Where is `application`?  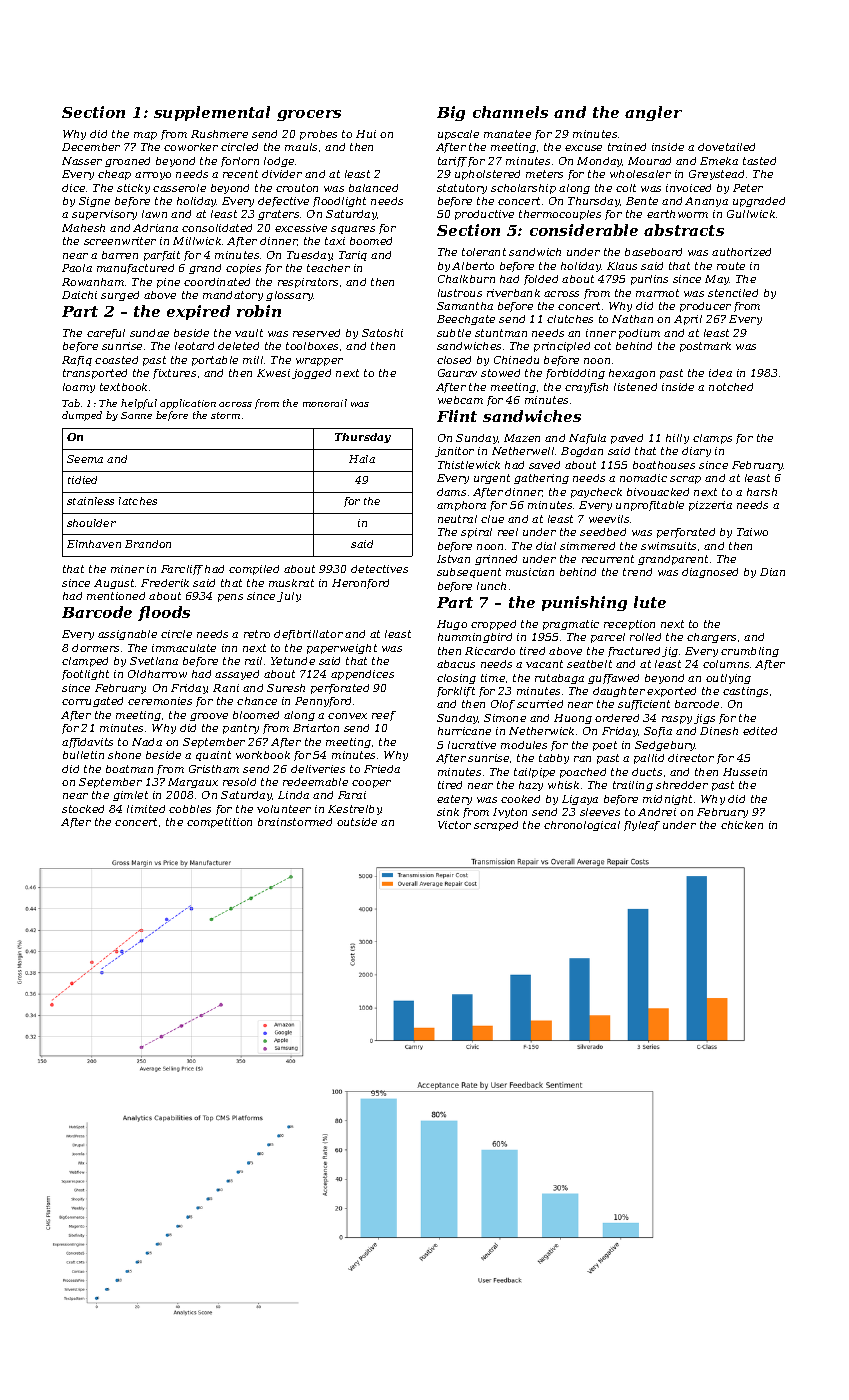 application is located at coordinates (188, 404).
